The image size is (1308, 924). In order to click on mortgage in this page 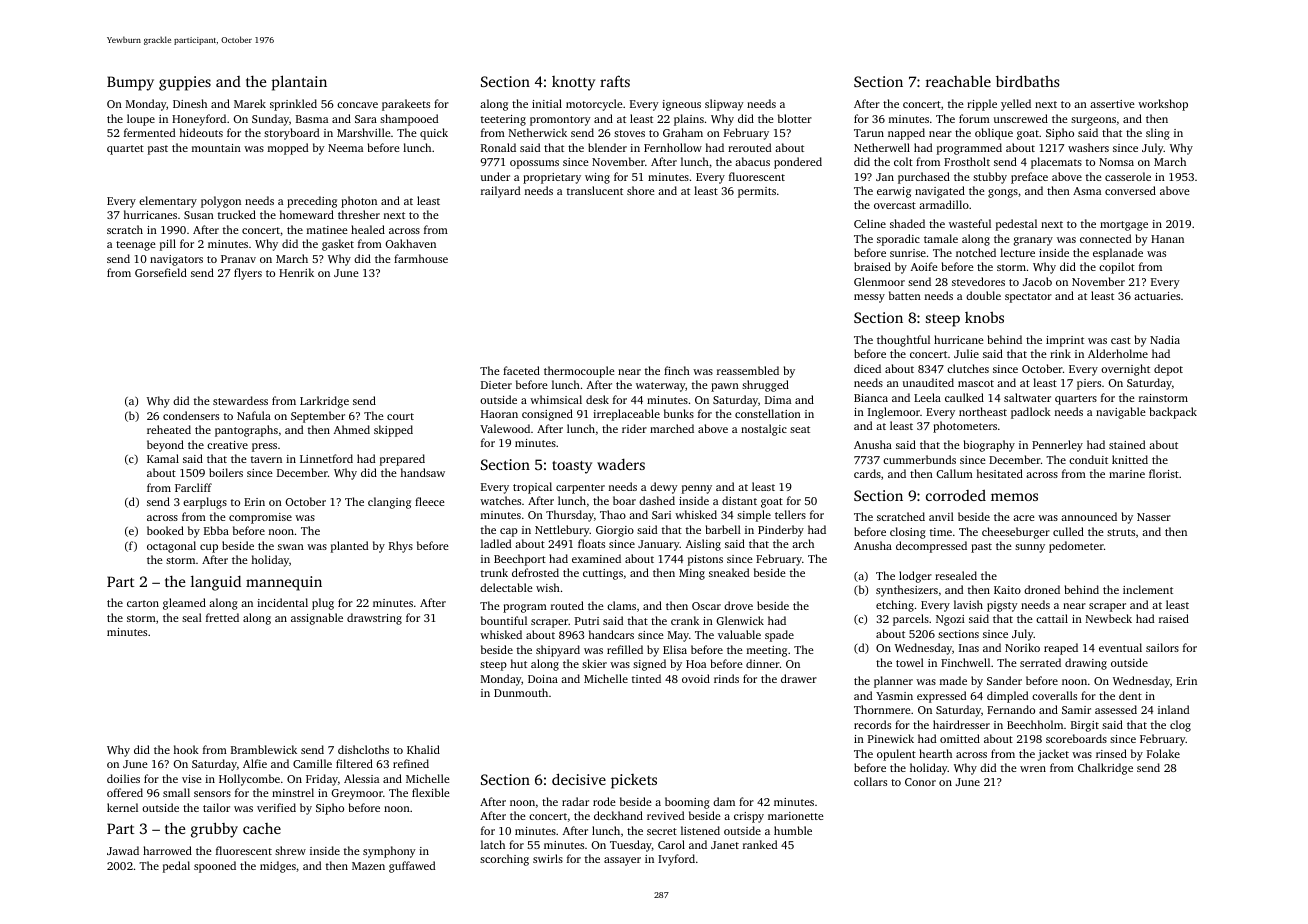, I will do `click(1124, 226)`.
